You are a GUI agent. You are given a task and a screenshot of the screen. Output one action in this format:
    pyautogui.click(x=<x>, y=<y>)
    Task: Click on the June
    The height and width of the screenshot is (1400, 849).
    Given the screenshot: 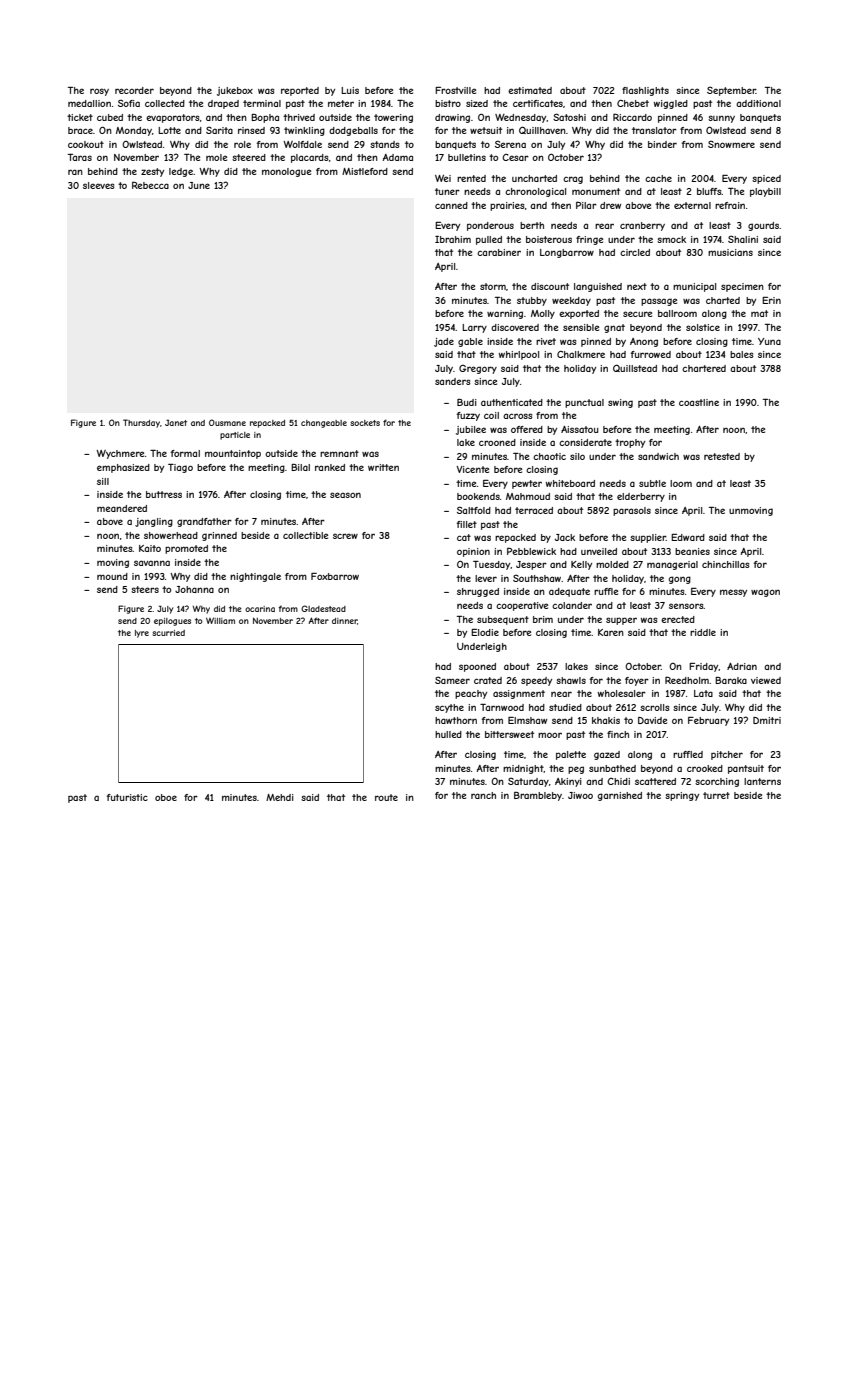 What is the action you would take?
    pyautogui.click(x=199, y=185)
